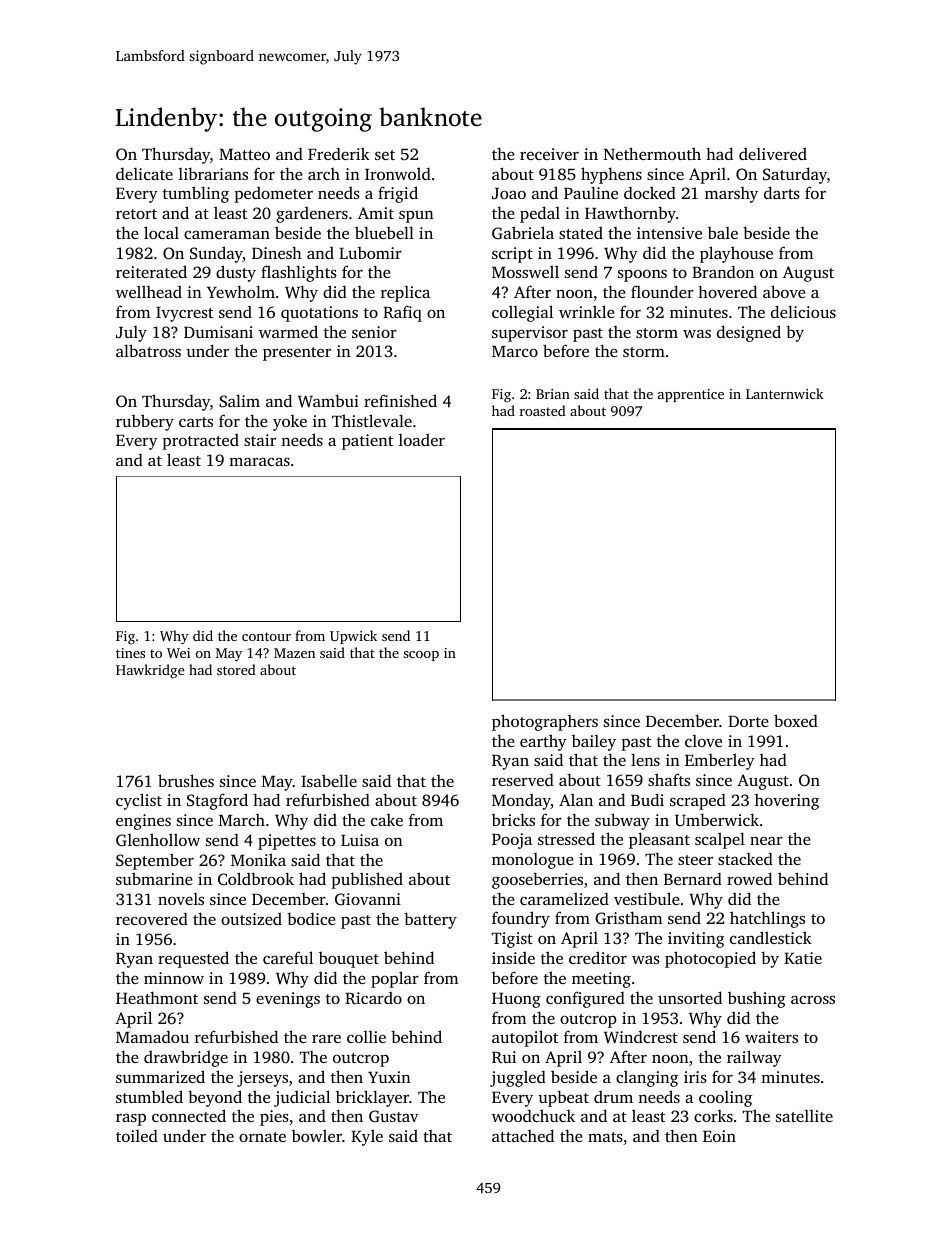 The image size is (952, 1233). What do you see at coordinates (549, 154) in the screenshot?
I see `receiver` at bounding box center [549, 154].
